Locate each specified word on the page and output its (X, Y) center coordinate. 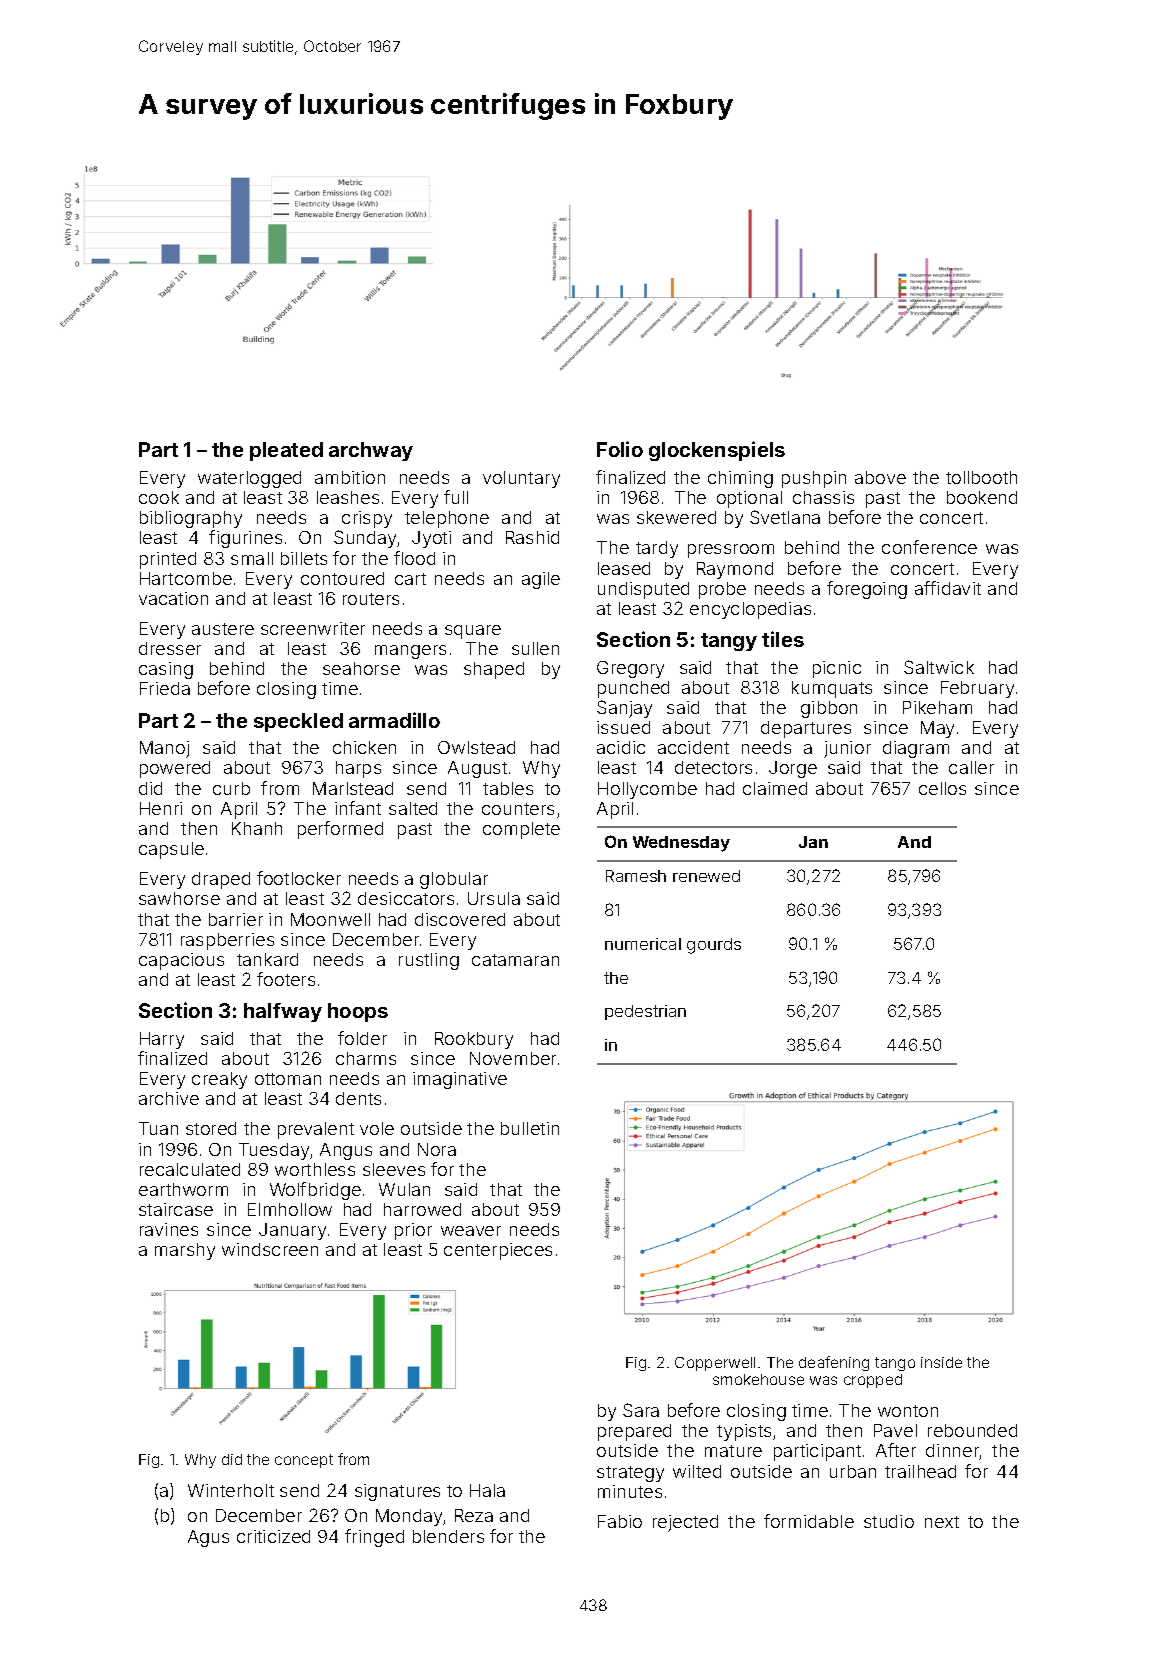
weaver (471, 1231)
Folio (620, 449)
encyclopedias (750, 610)
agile (541, 580)
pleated (286, 451)
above (880, 477)
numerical (643, 944)
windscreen (270, 1249)
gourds (714, 946)
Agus (208, 1538)
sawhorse (179, 898)
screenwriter (313, 628)
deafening (834, 1363)
